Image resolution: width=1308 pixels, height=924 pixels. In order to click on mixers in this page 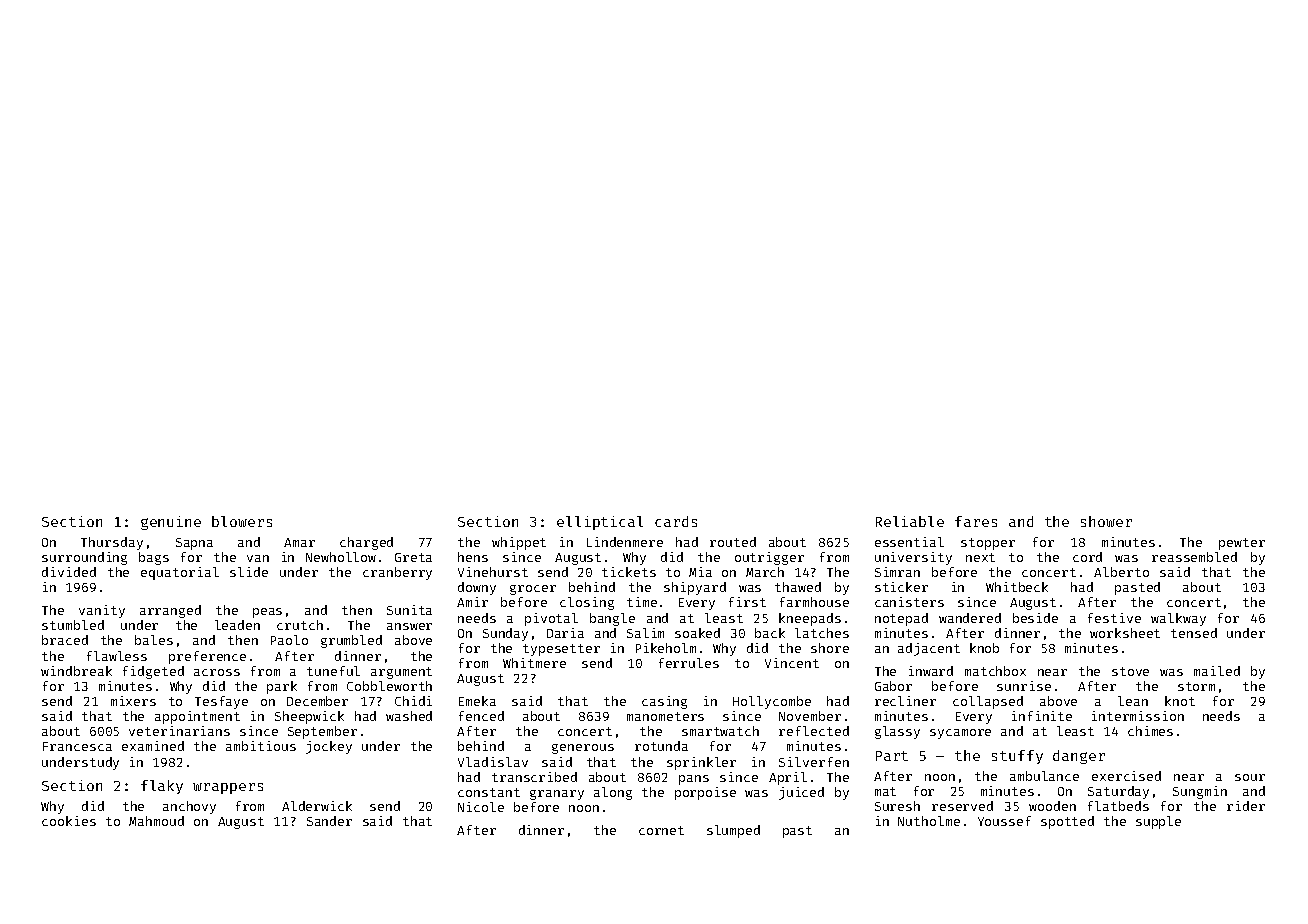, I will do `click(133, 701)`.
